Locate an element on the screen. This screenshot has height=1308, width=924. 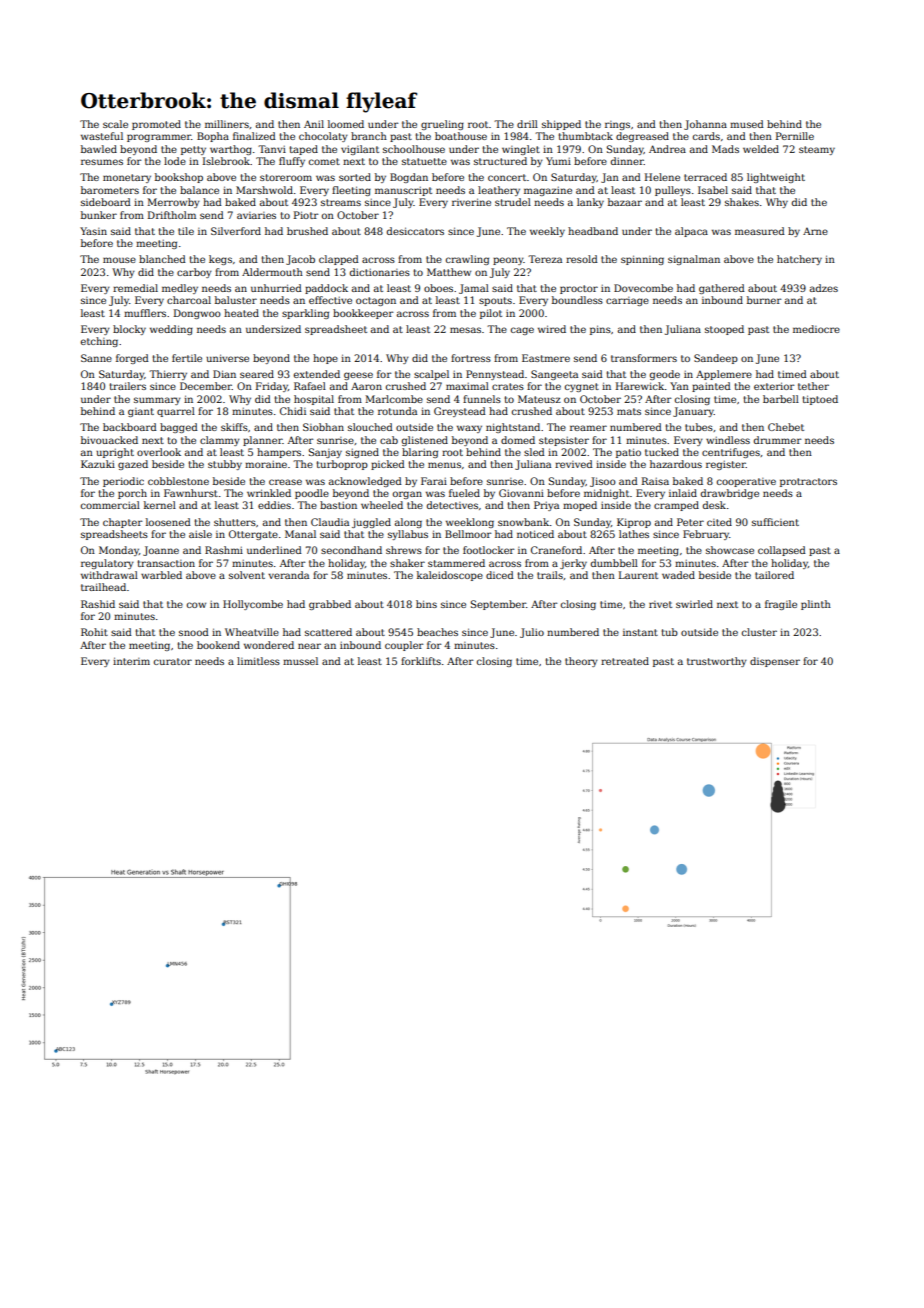
dictionaries is located at coordinates (380, 272).
